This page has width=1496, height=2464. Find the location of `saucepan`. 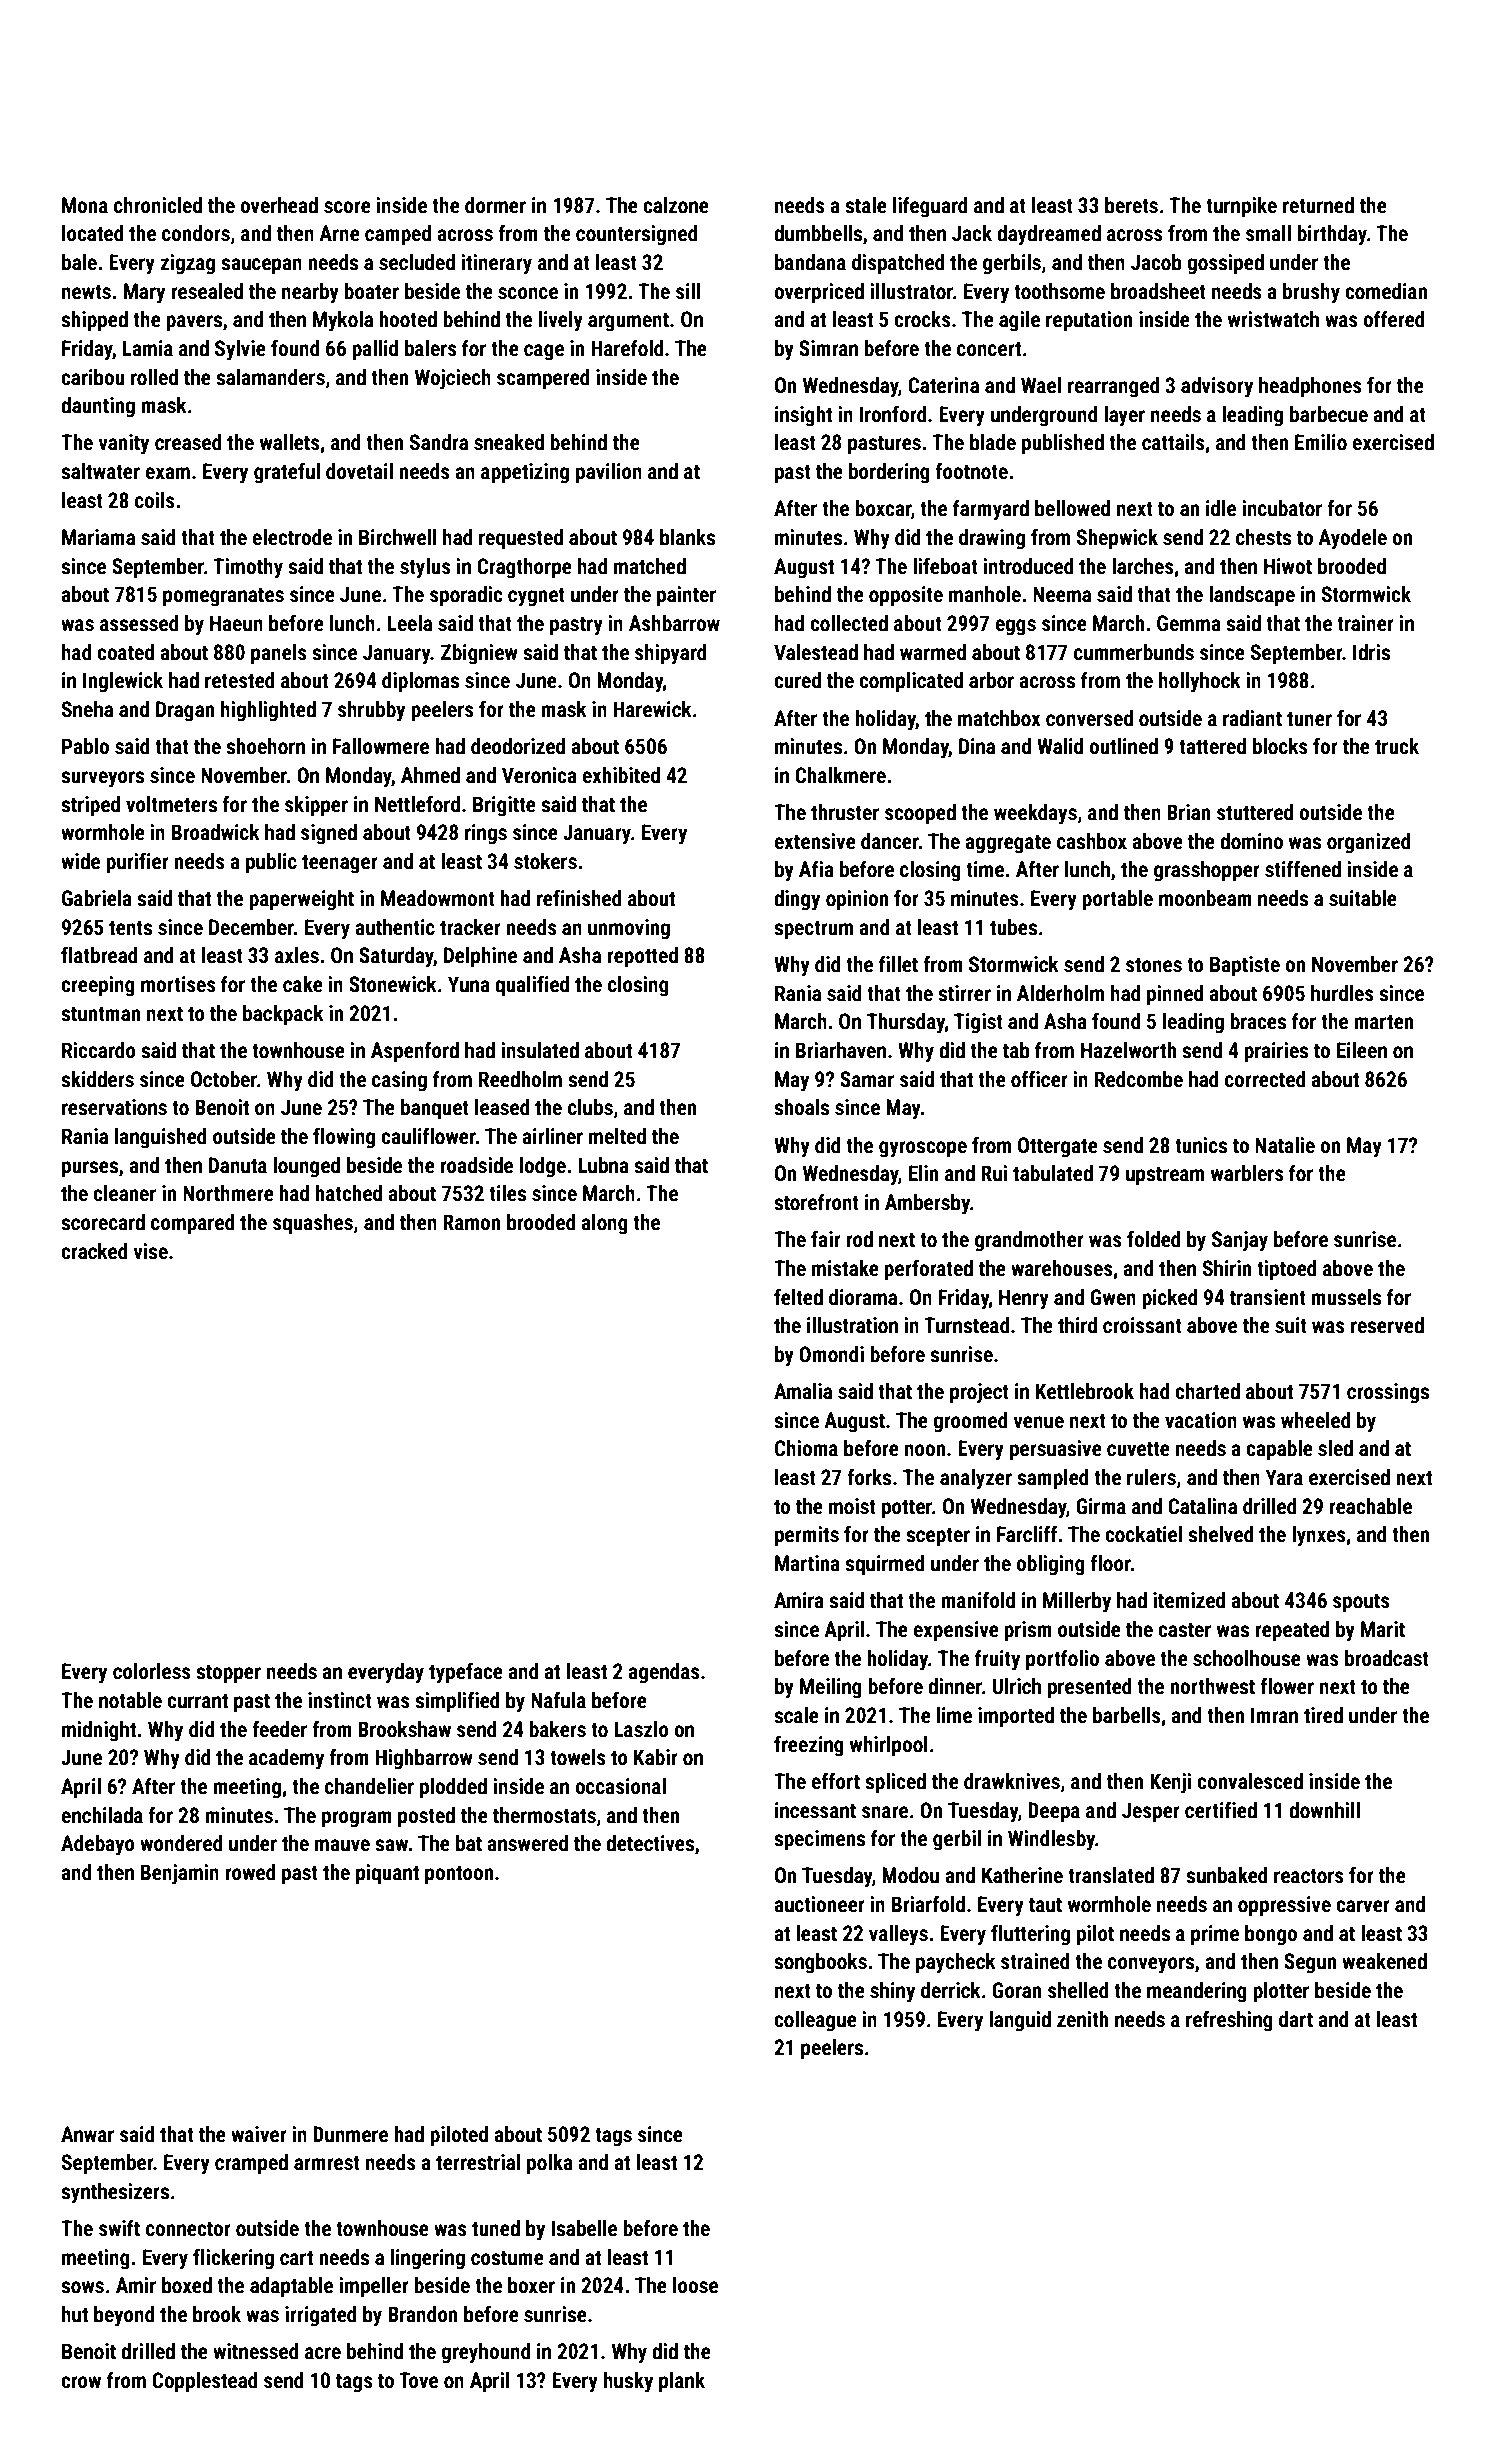

saucepan is located at coordinates (261, 266).
